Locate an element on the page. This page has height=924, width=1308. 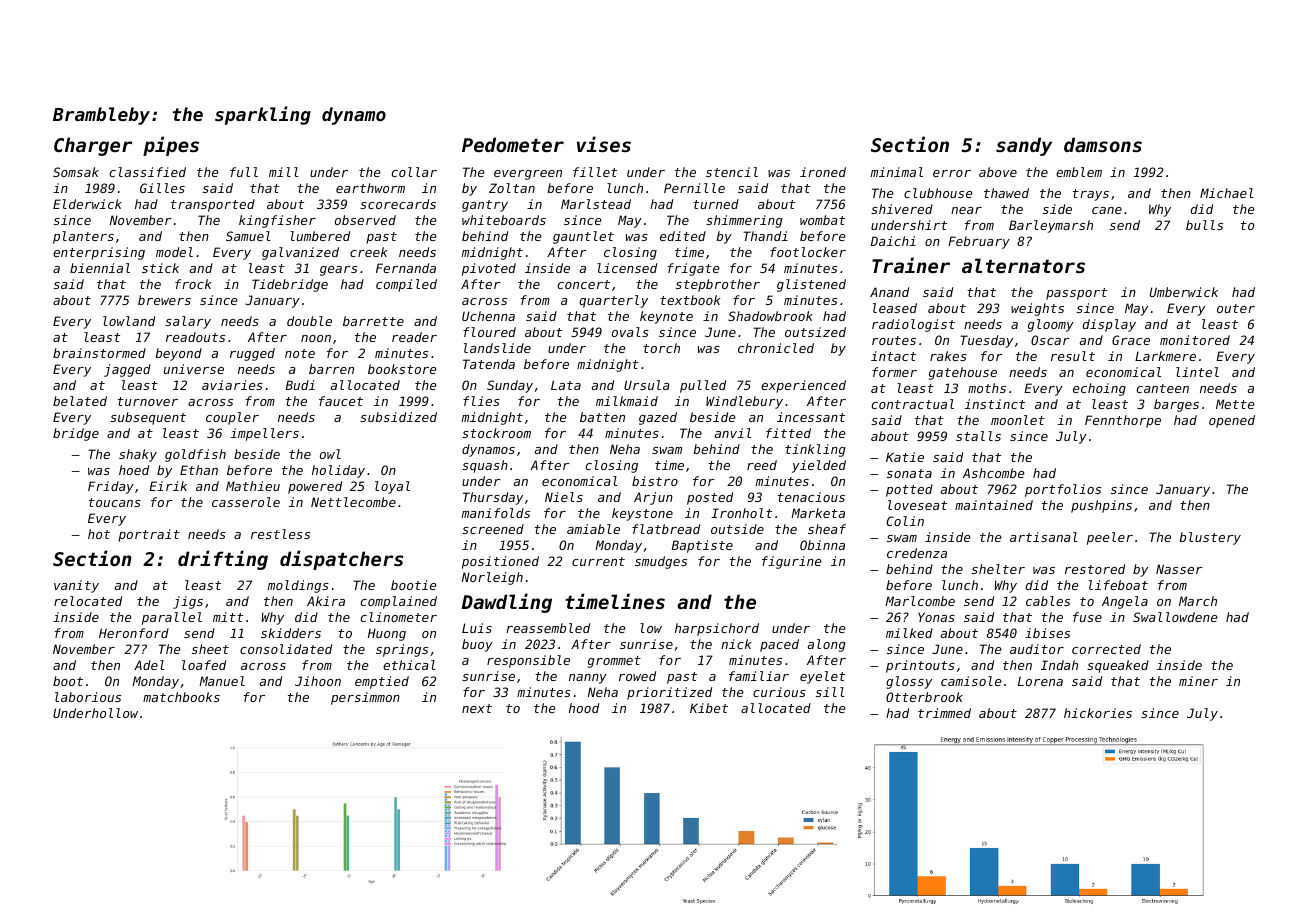
opened is located at coordinates (1232, 421).
